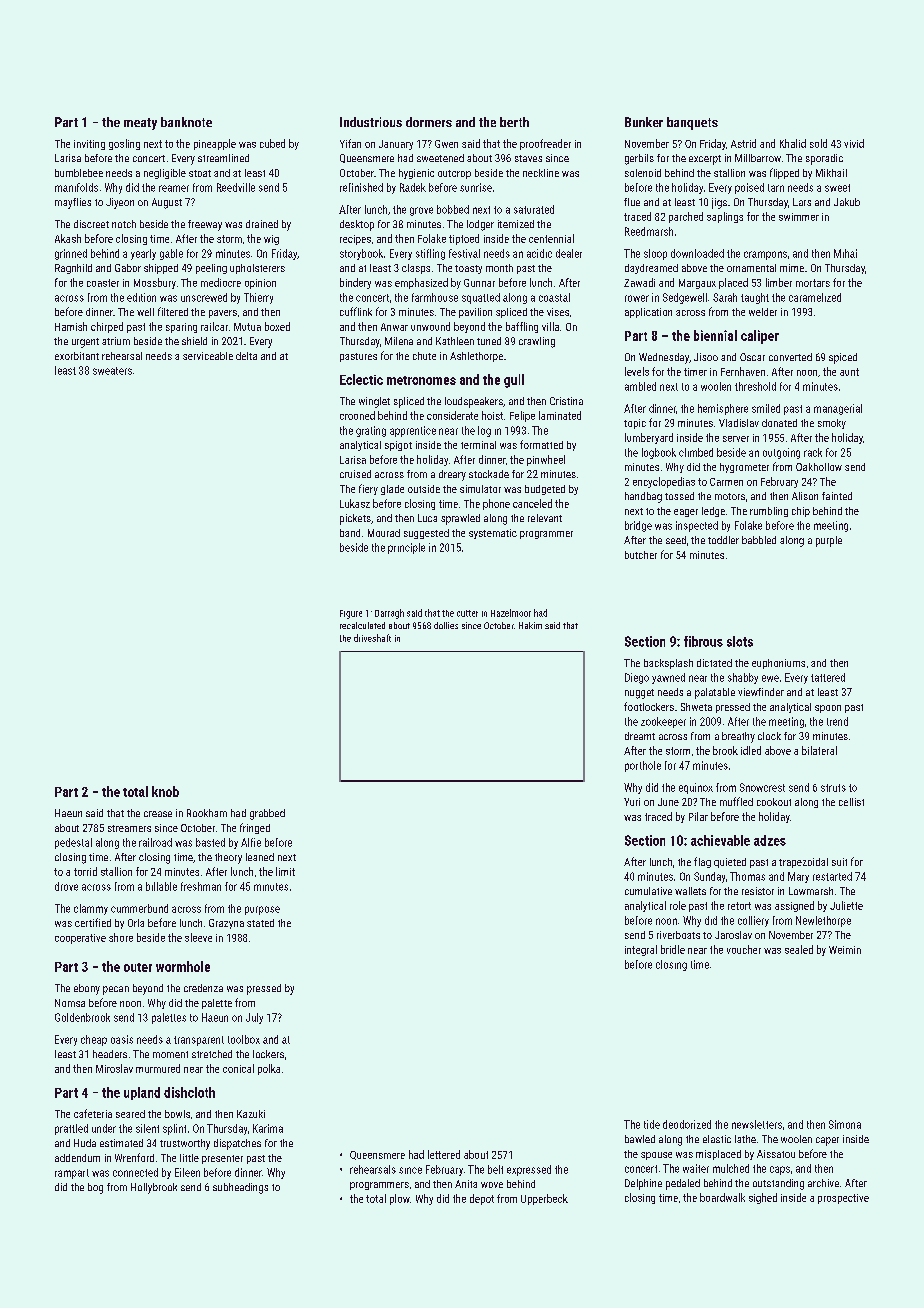 This image has width=924, height=1308. What do you see at coordinates (371, 122) in the image?
I see `Industrious` at bounding box center [371, 122].
